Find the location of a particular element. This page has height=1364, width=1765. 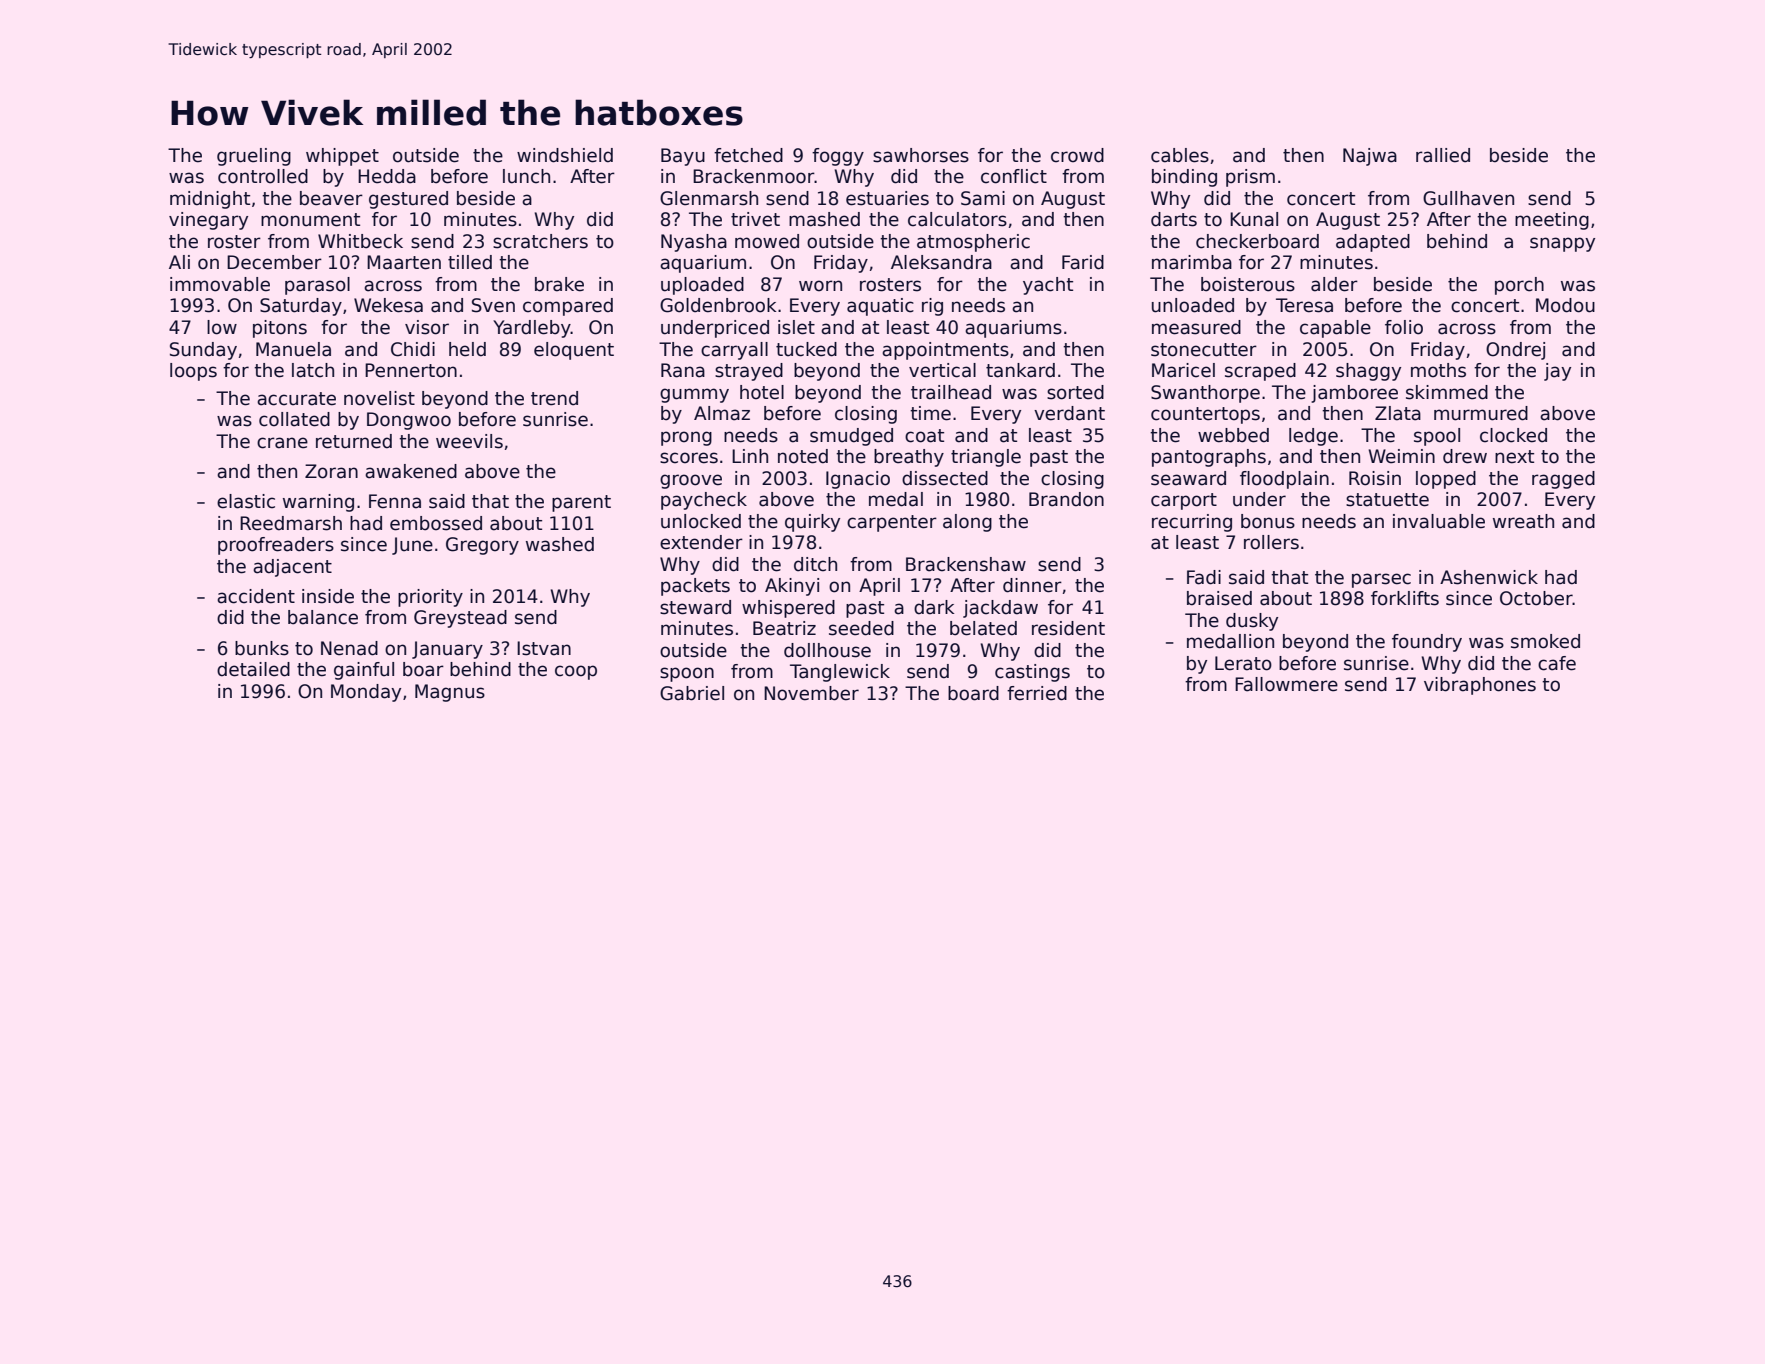

crane is located at coordinates (282, 443).
